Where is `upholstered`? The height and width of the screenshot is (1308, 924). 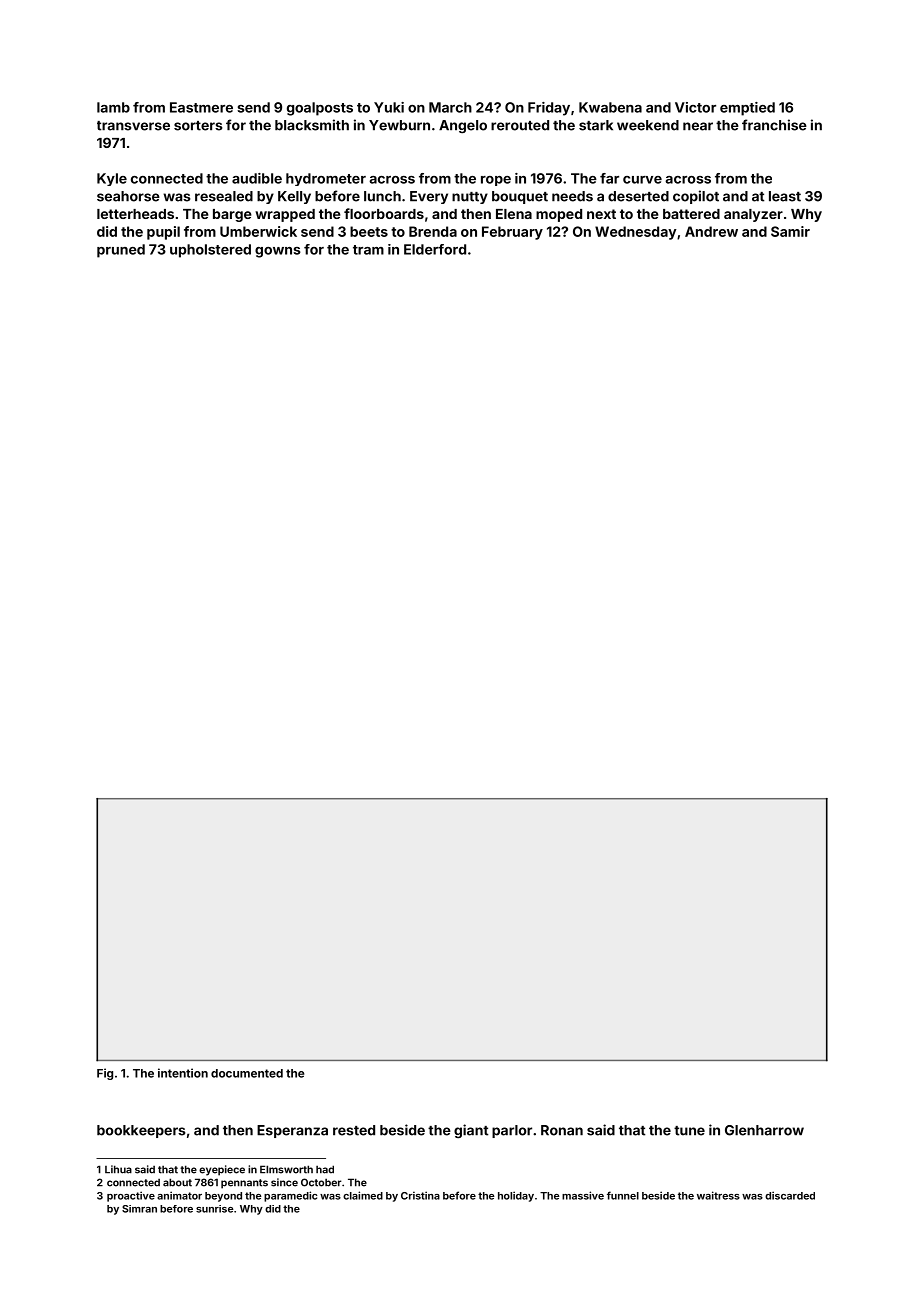
upholstered is located at coordinates (210, 251).
